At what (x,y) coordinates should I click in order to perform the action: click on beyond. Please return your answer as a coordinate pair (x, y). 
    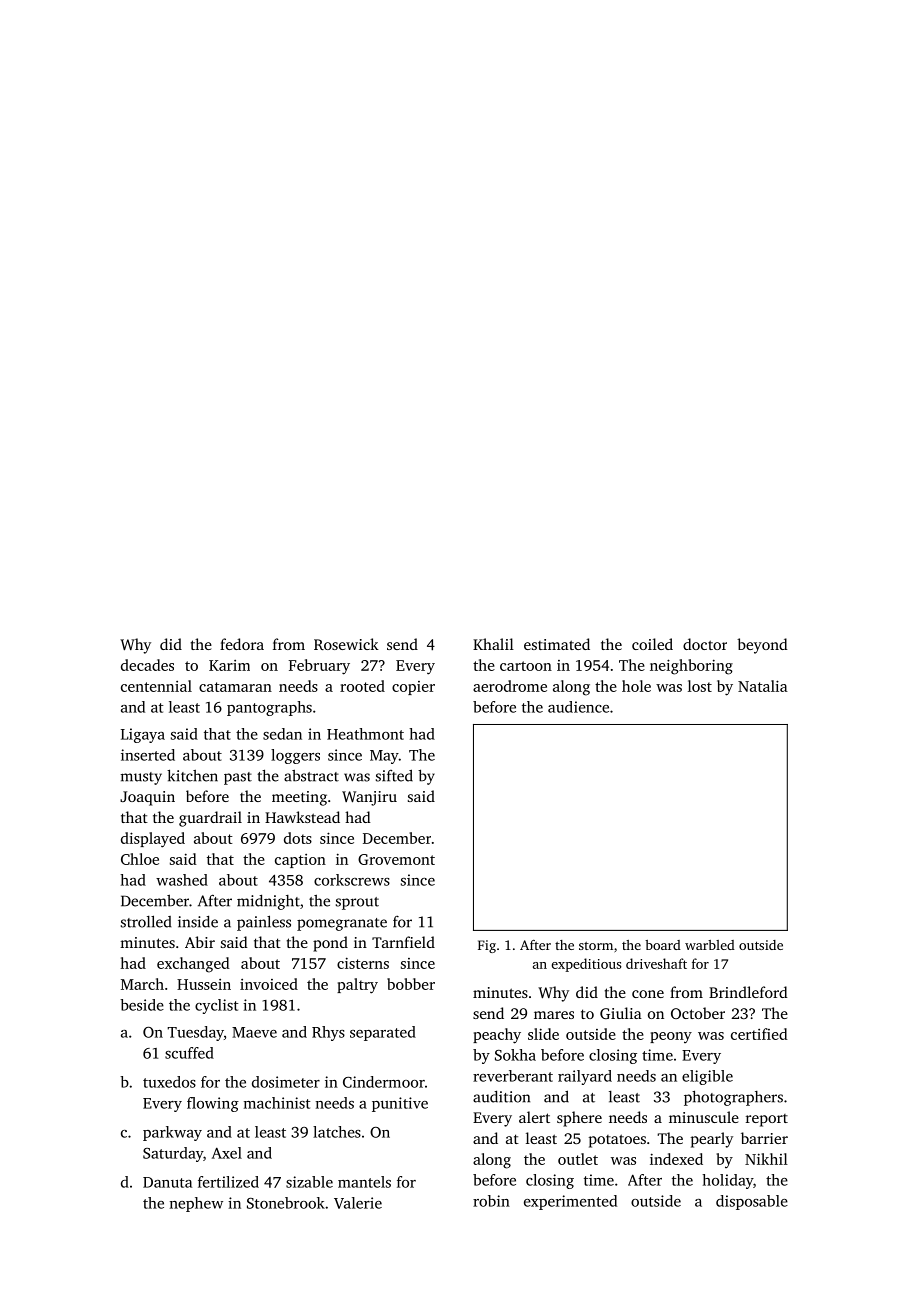
    Looking at the image, I should click on (762, 646).
